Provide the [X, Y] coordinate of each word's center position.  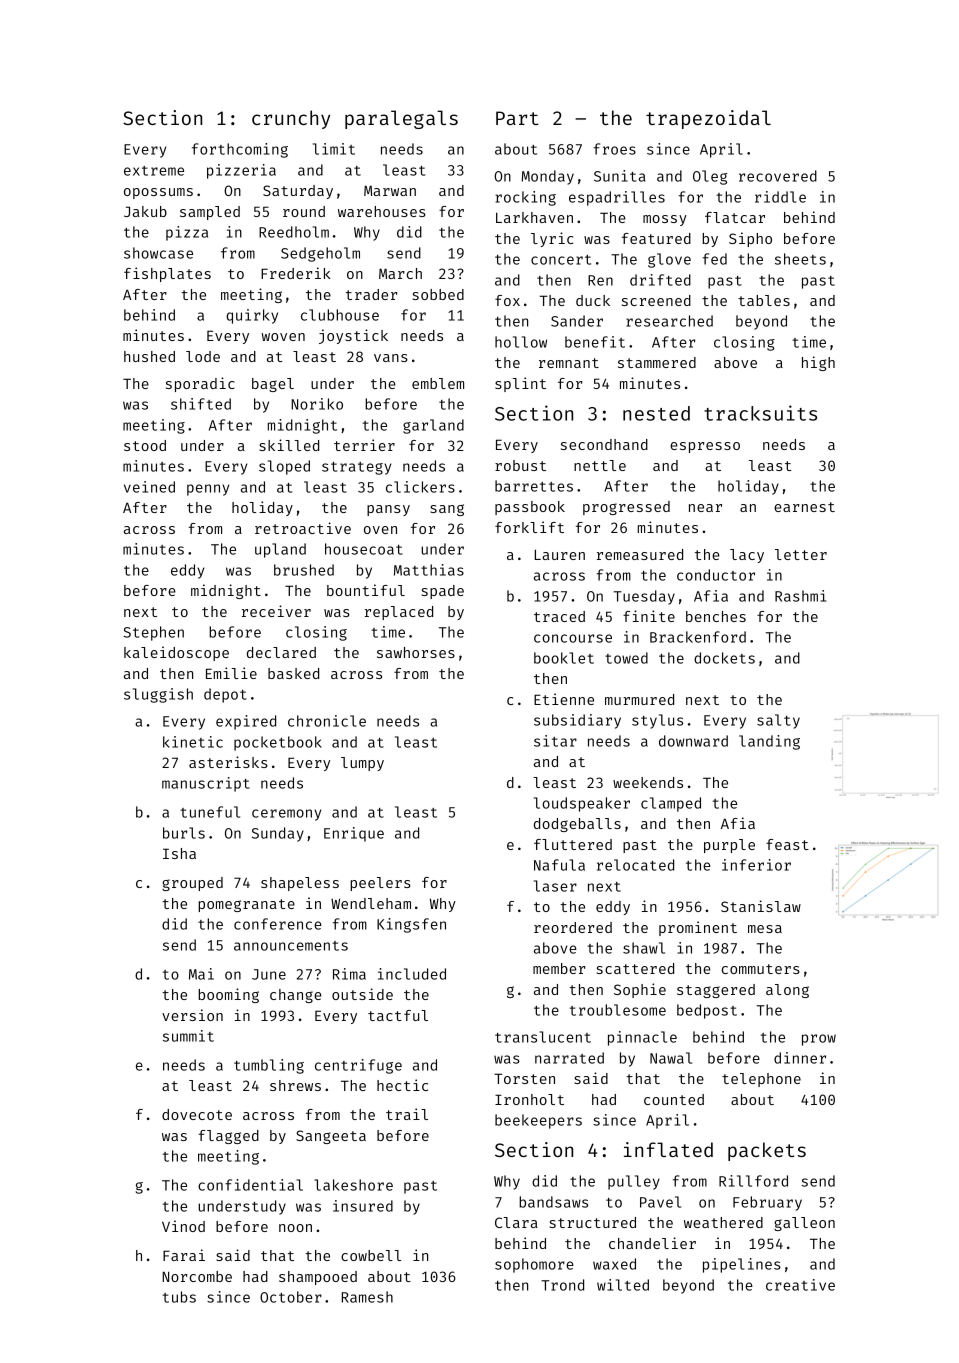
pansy [388, 510]
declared [281, 652]
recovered [778, 176]
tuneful [210, 812]
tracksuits [760, 413]
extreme [154, 171]
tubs [179, 1297]
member [559, 968]
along [787, 991]
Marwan [390, 190]
